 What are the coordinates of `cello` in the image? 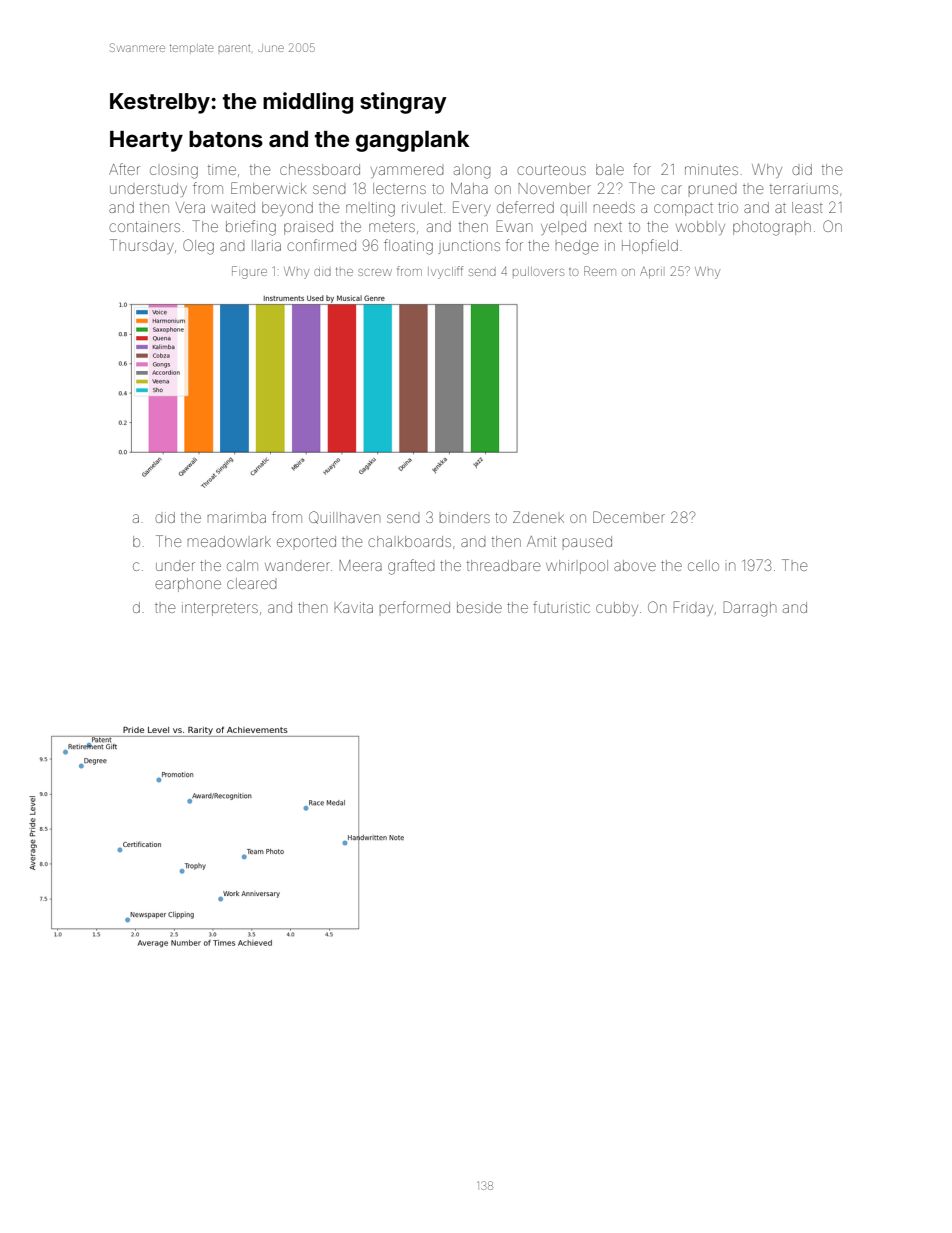 It's located at (703, 565).
